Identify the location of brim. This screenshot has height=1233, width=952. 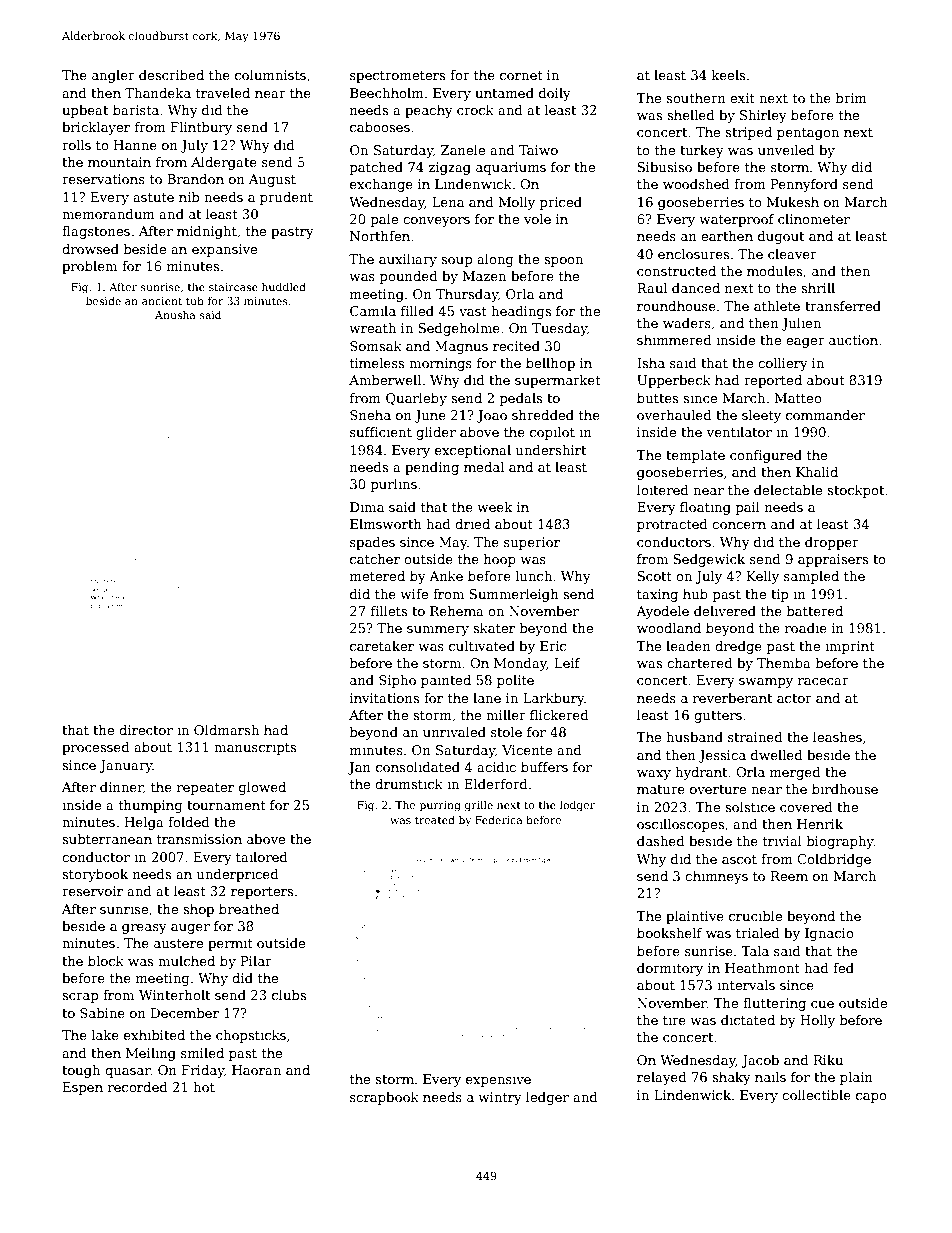
(851, 98).
